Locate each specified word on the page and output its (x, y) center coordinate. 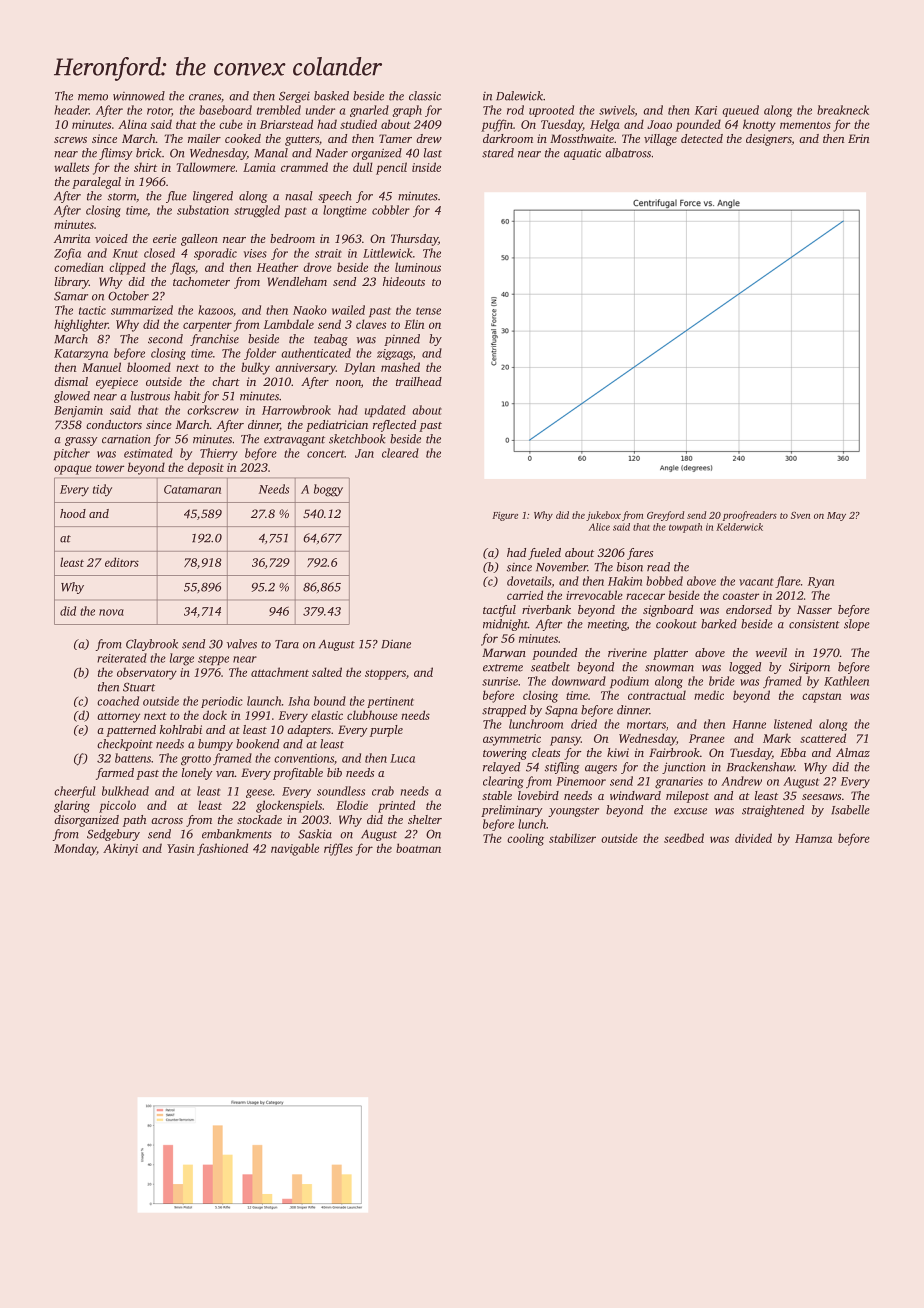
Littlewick (387, 253)
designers (769, 140)
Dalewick (519, 96)
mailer (204, 138)
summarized (142, 310)
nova (111, 612)
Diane (396, 644)
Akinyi (120, 849)
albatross (628, 153)
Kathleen (846, 681)
